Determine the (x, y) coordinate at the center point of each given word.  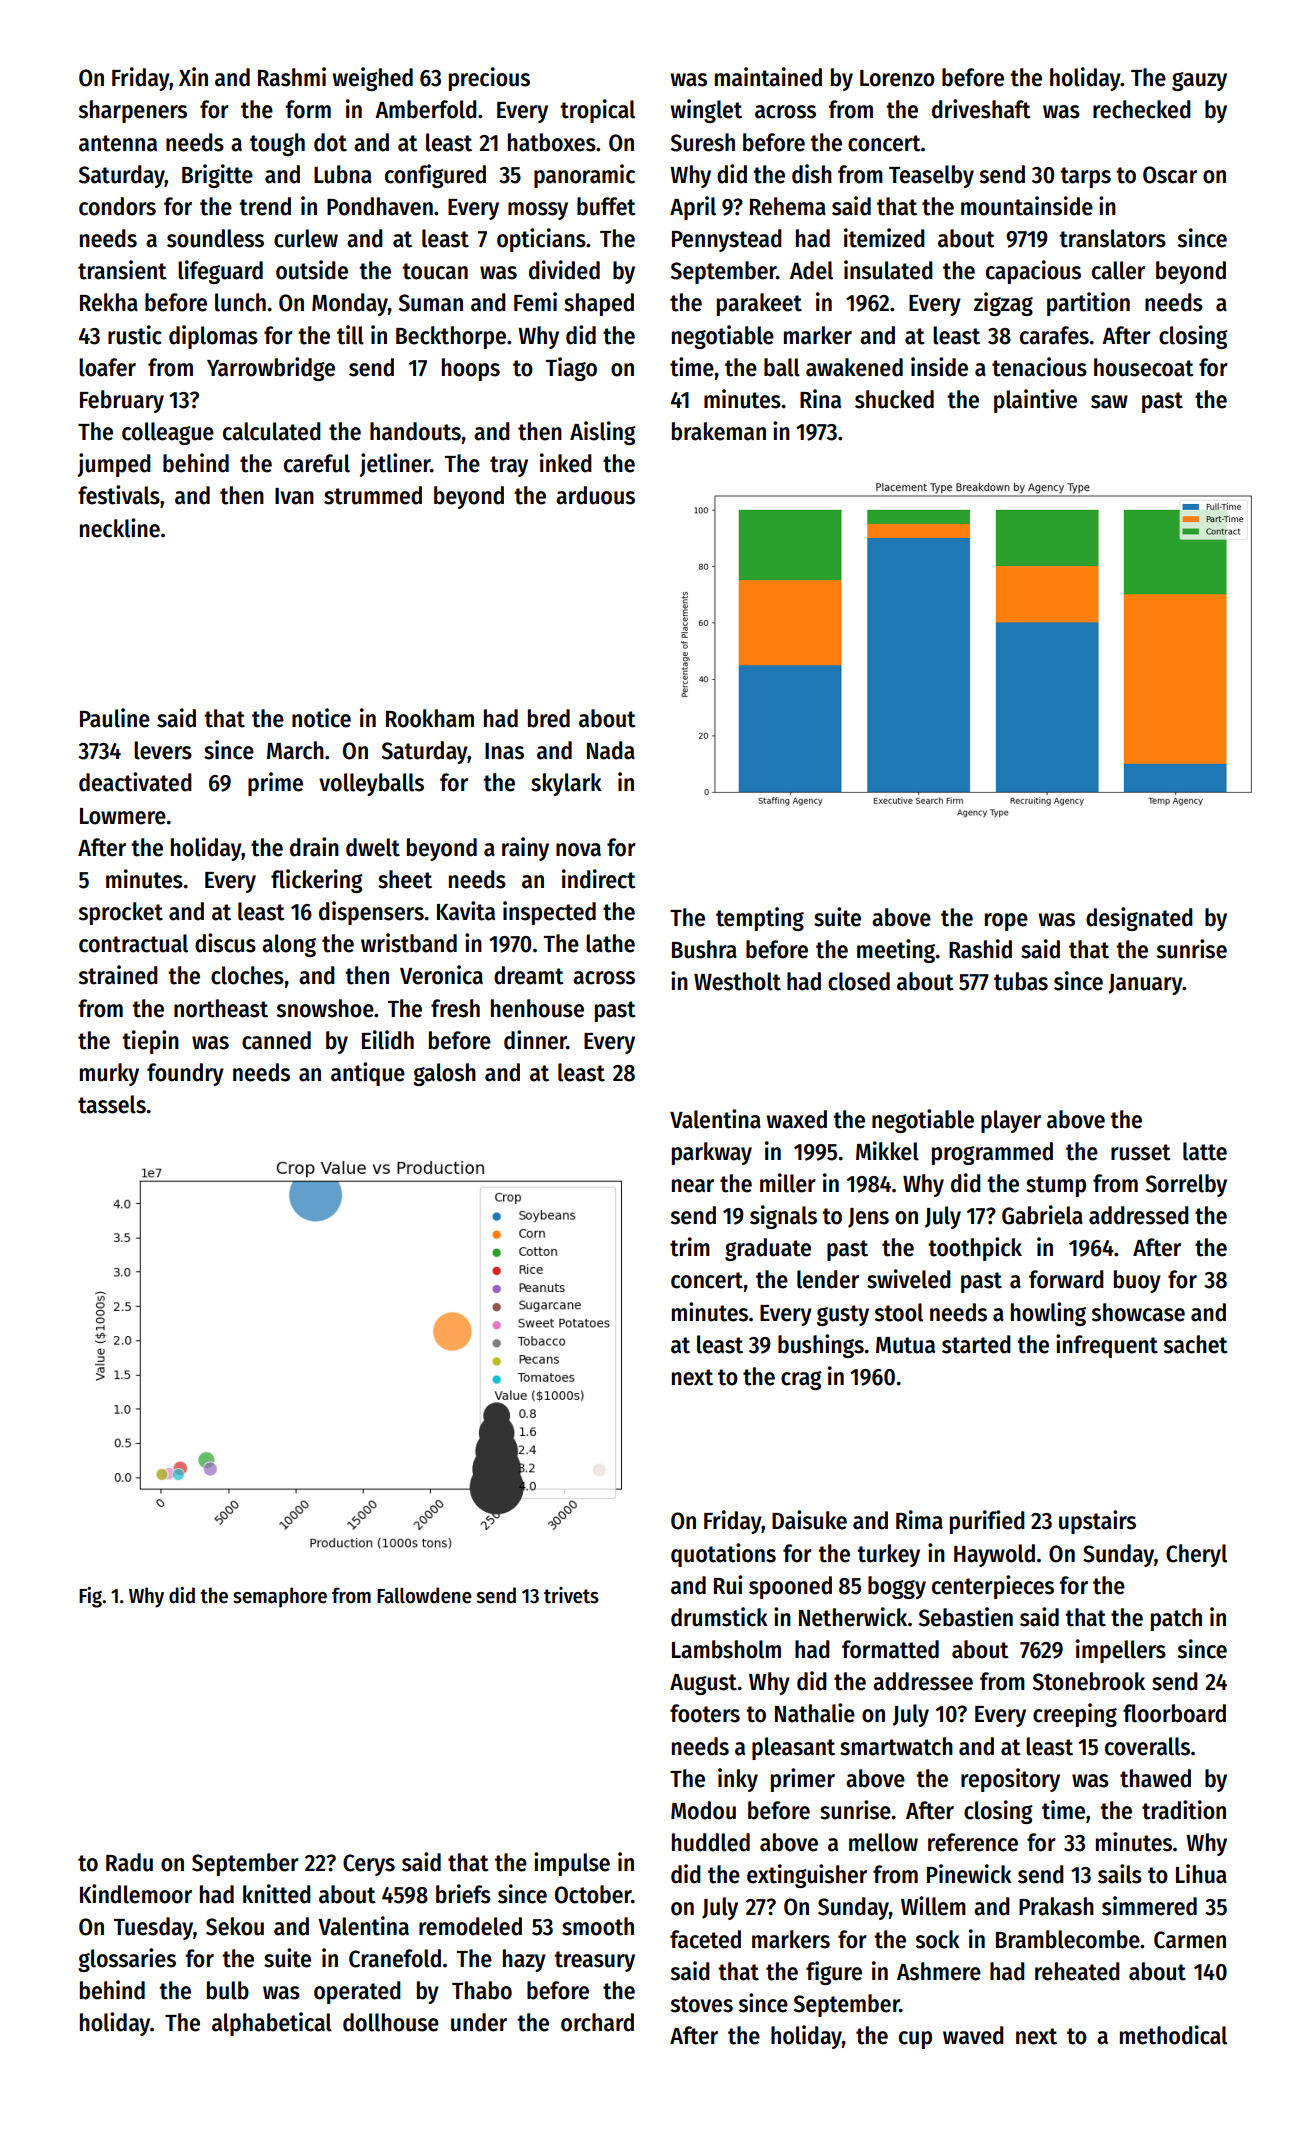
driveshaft (981, 109)
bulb (228, 1990)
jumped (114, 465)
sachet (1196, 1344)
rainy (525, 849)
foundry (185, 1074)
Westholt (737, 981)
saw (1109, 402)
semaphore (280, 1597)
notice (321, 718)
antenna (118, 143)
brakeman (719, 431)
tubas (1021, 981)
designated (1139, 919)
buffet (606, 206)
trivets (571, 1595)
